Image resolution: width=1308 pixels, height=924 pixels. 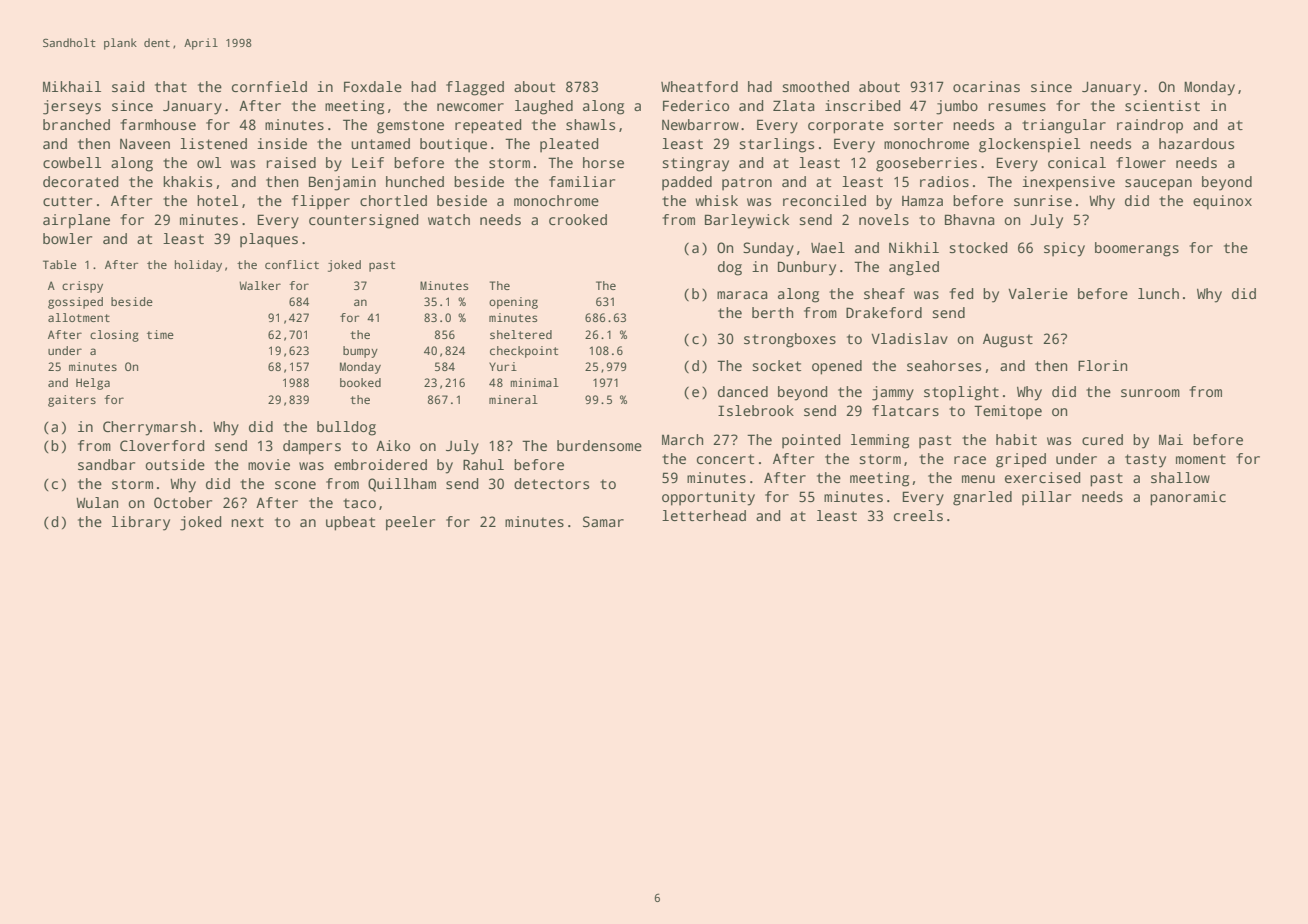 I want to click on embroidered, so click(x=380, y=464).
